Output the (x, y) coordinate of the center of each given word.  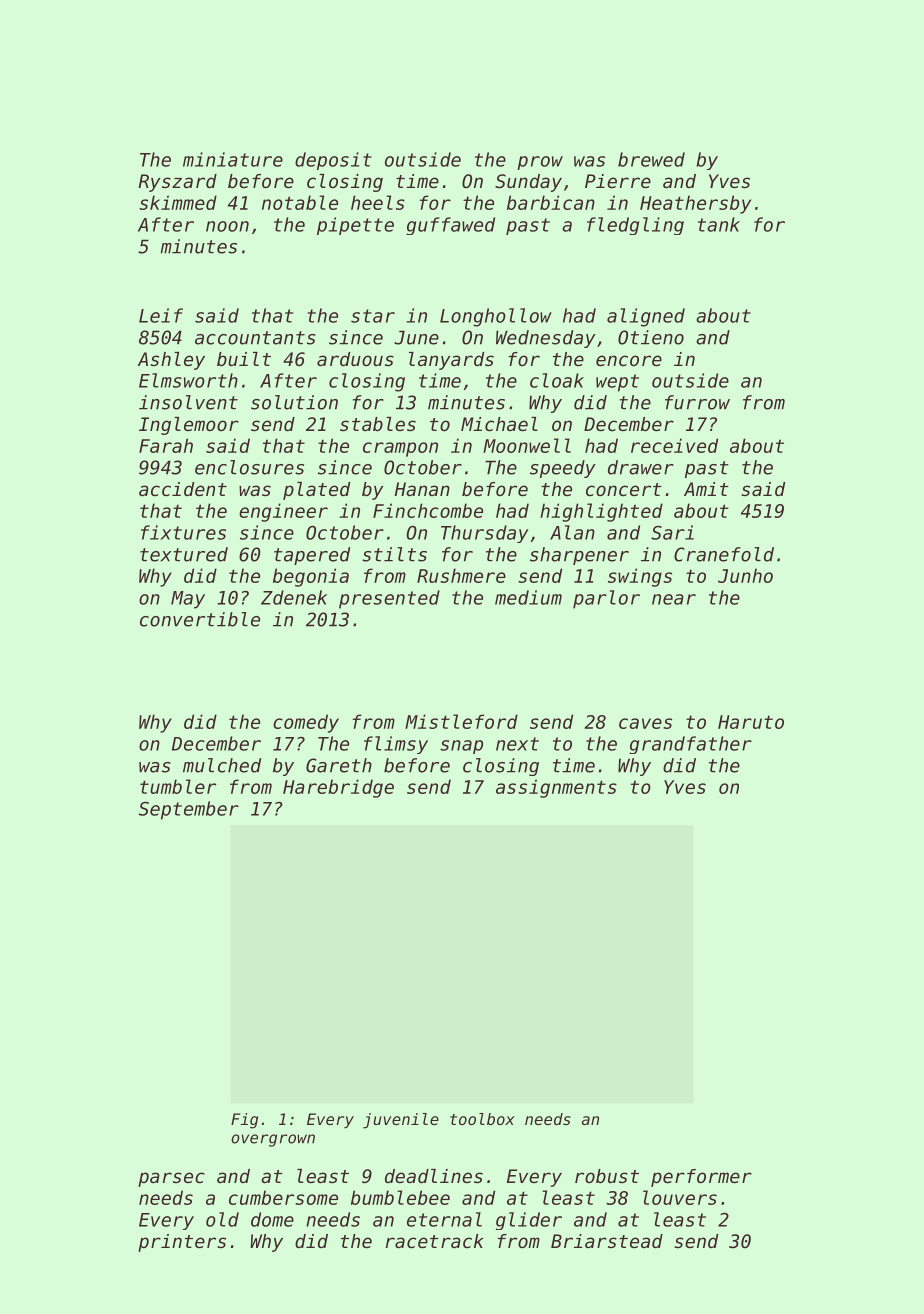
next (517, 744)
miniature (233, 159)
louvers (680, 1197)
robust (607, 1176)
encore (629, 360)
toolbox (482, 1119)
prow (540, 163)
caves (645, 723)
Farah (166, 445)
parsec (171, 1179)
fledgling (635, 226)
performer (701, 1178)
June (416, 337)
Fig (244, 1121)
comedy (306, 723)
